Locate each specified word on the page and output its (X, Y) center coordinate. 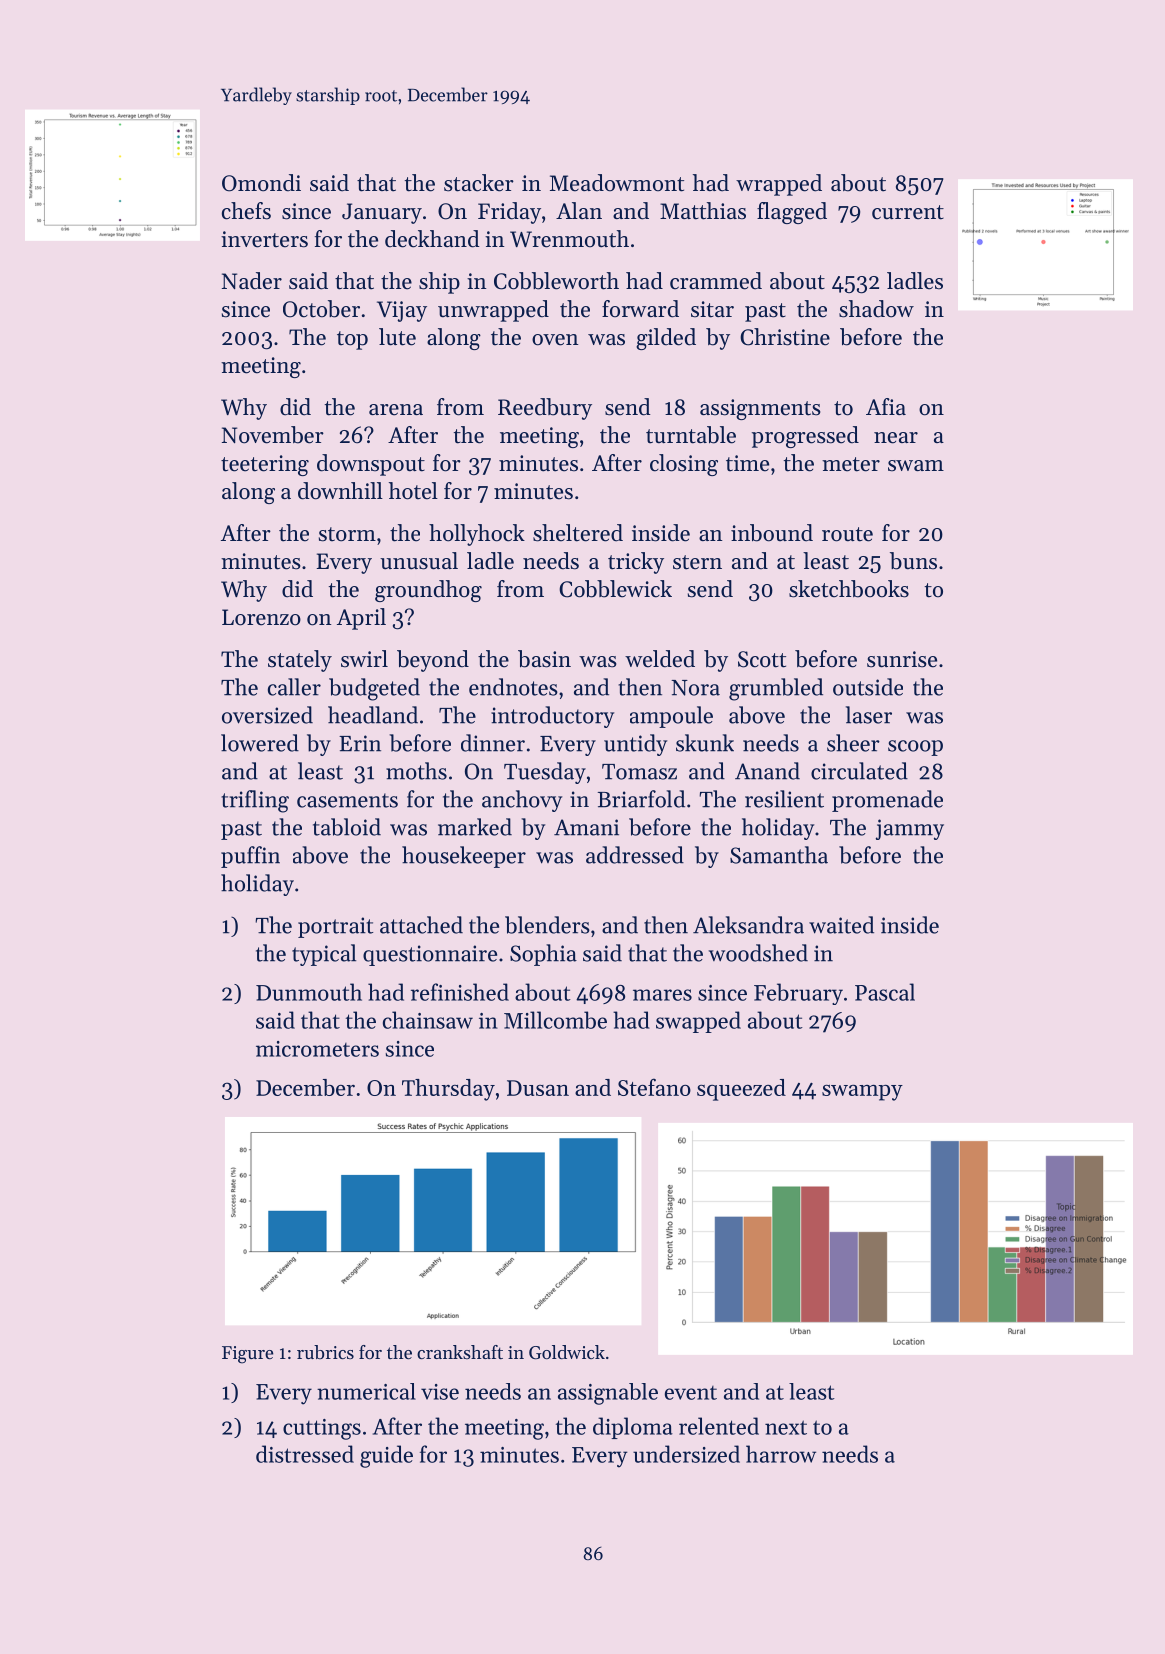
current (908, 212)
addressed (635, 855)
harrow (781, 1454)
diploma (633, 1428)
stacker (479, 183)
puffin (250, 857)
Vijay (402, 311)
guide (386, 1456)
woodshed (758, 953)
